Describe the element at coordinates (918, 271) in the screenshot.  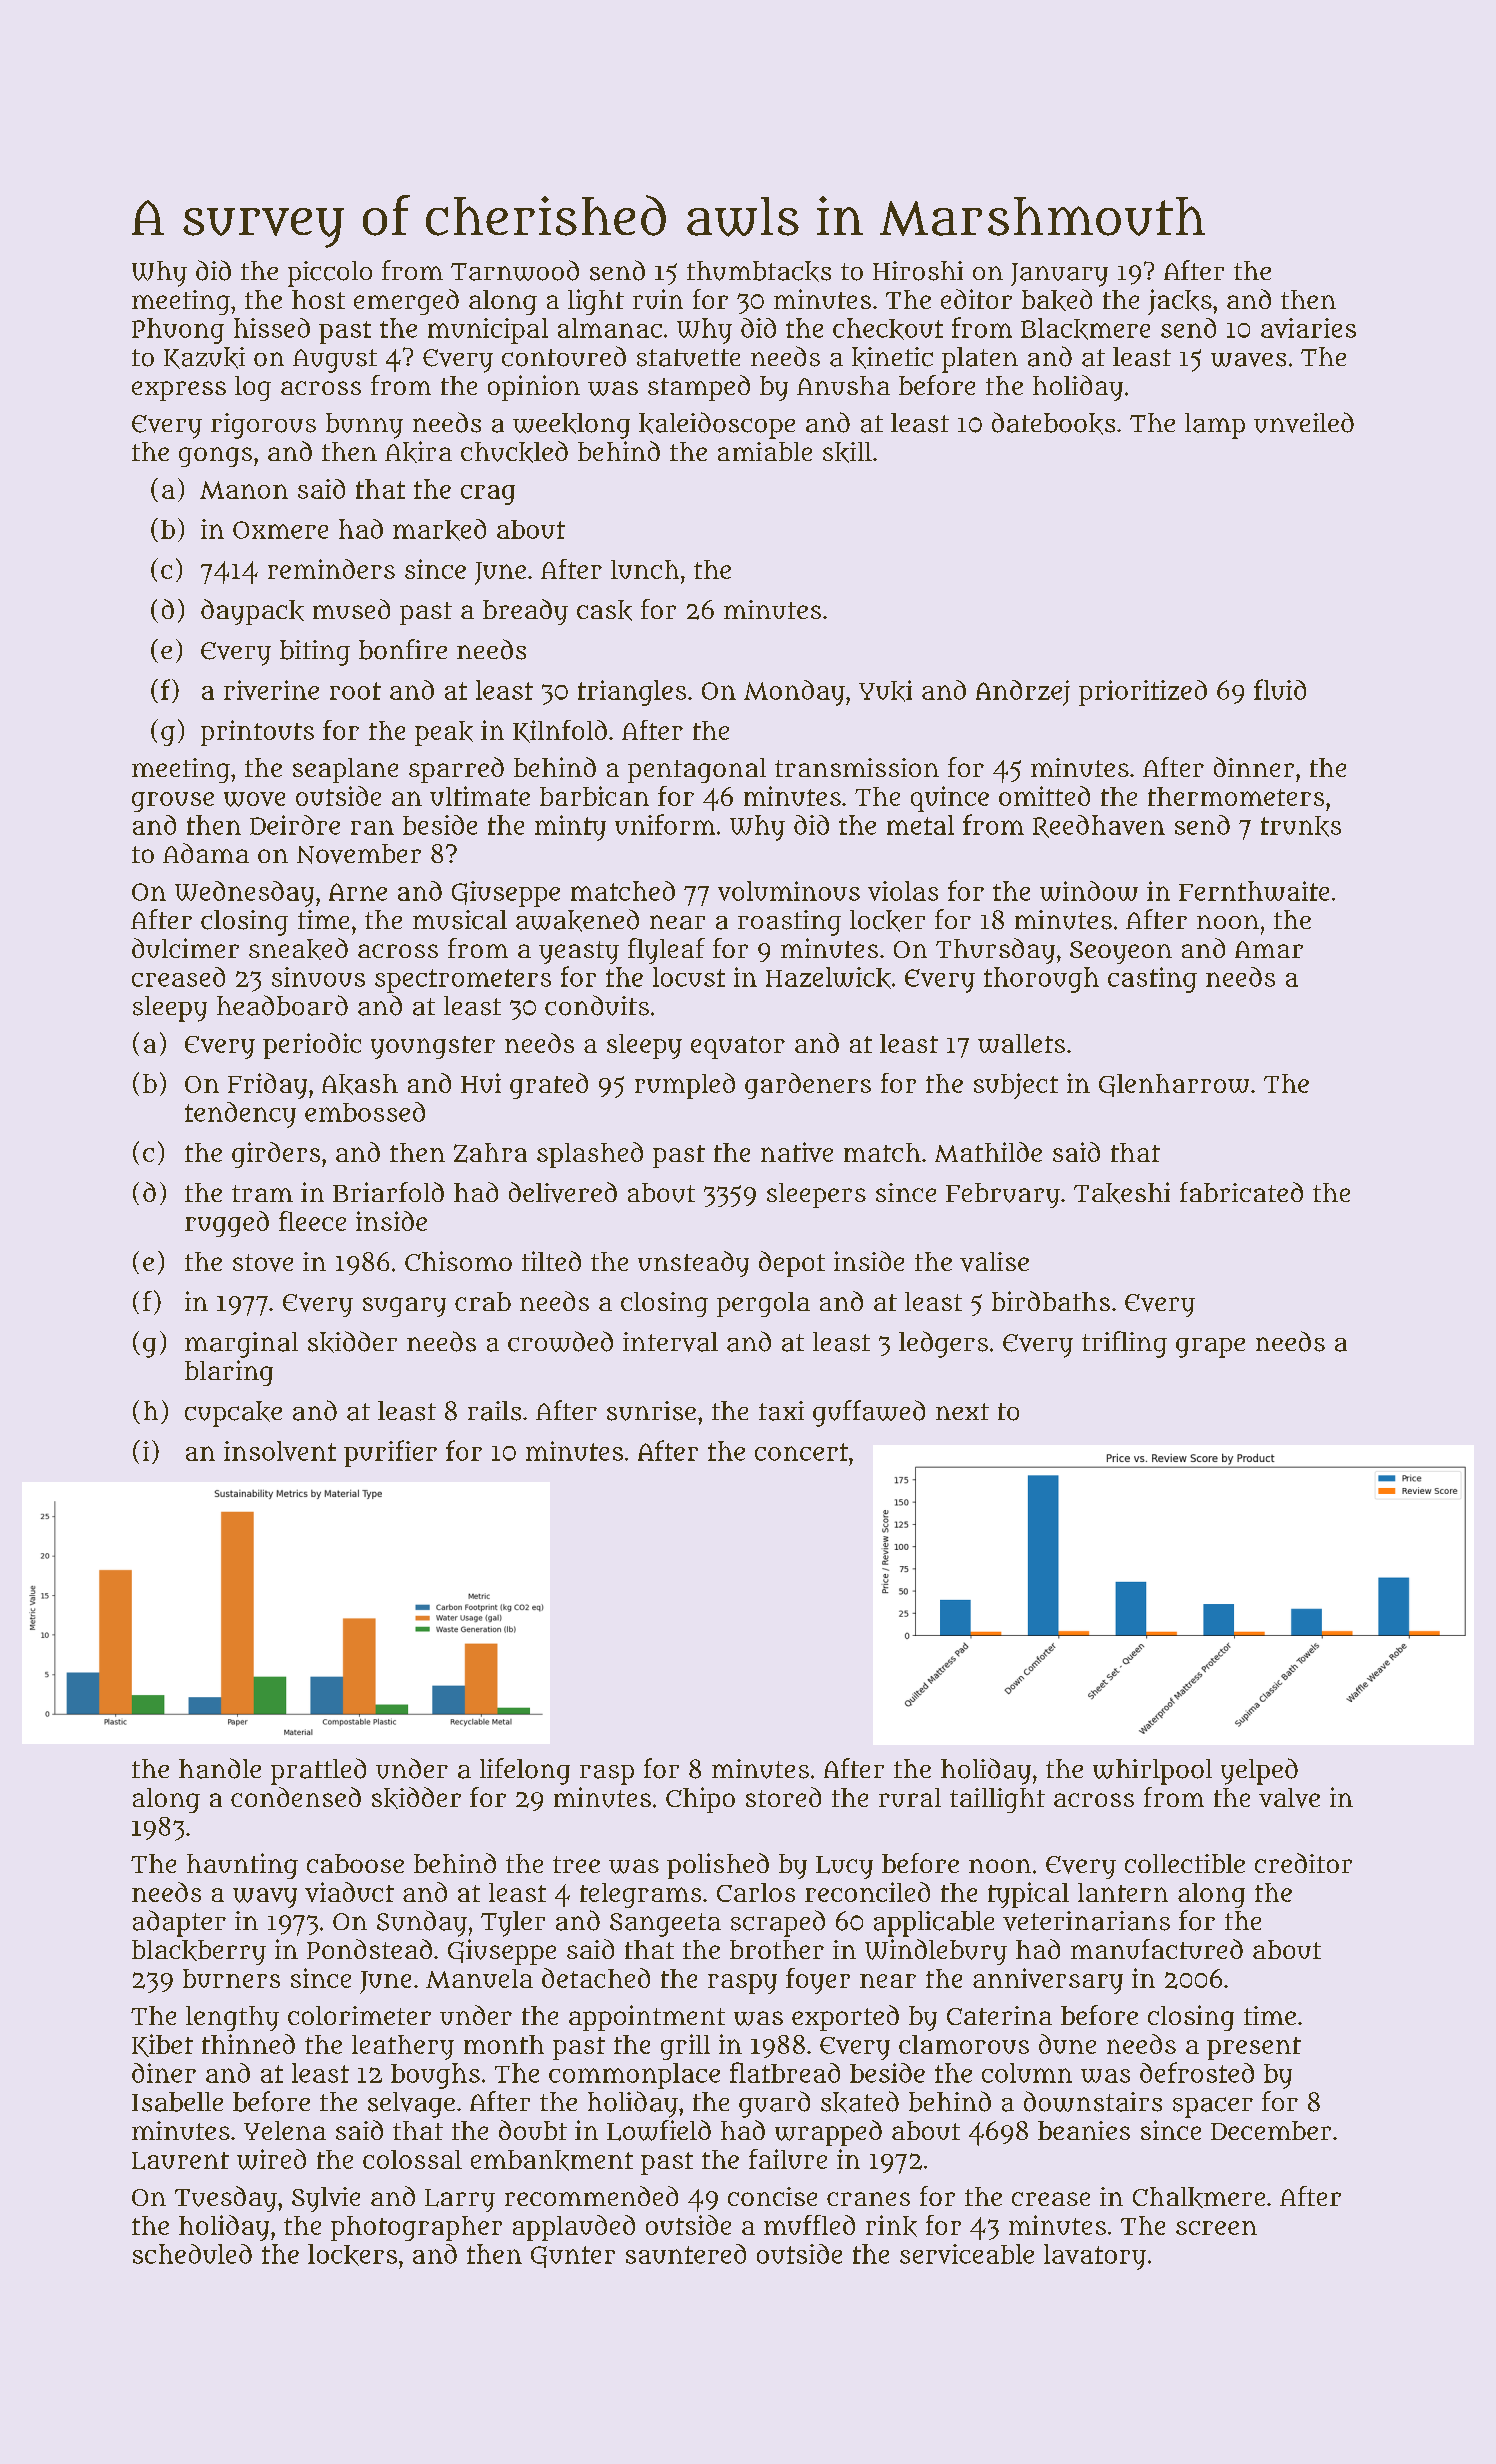
I see `Hiroshi` at that location.
